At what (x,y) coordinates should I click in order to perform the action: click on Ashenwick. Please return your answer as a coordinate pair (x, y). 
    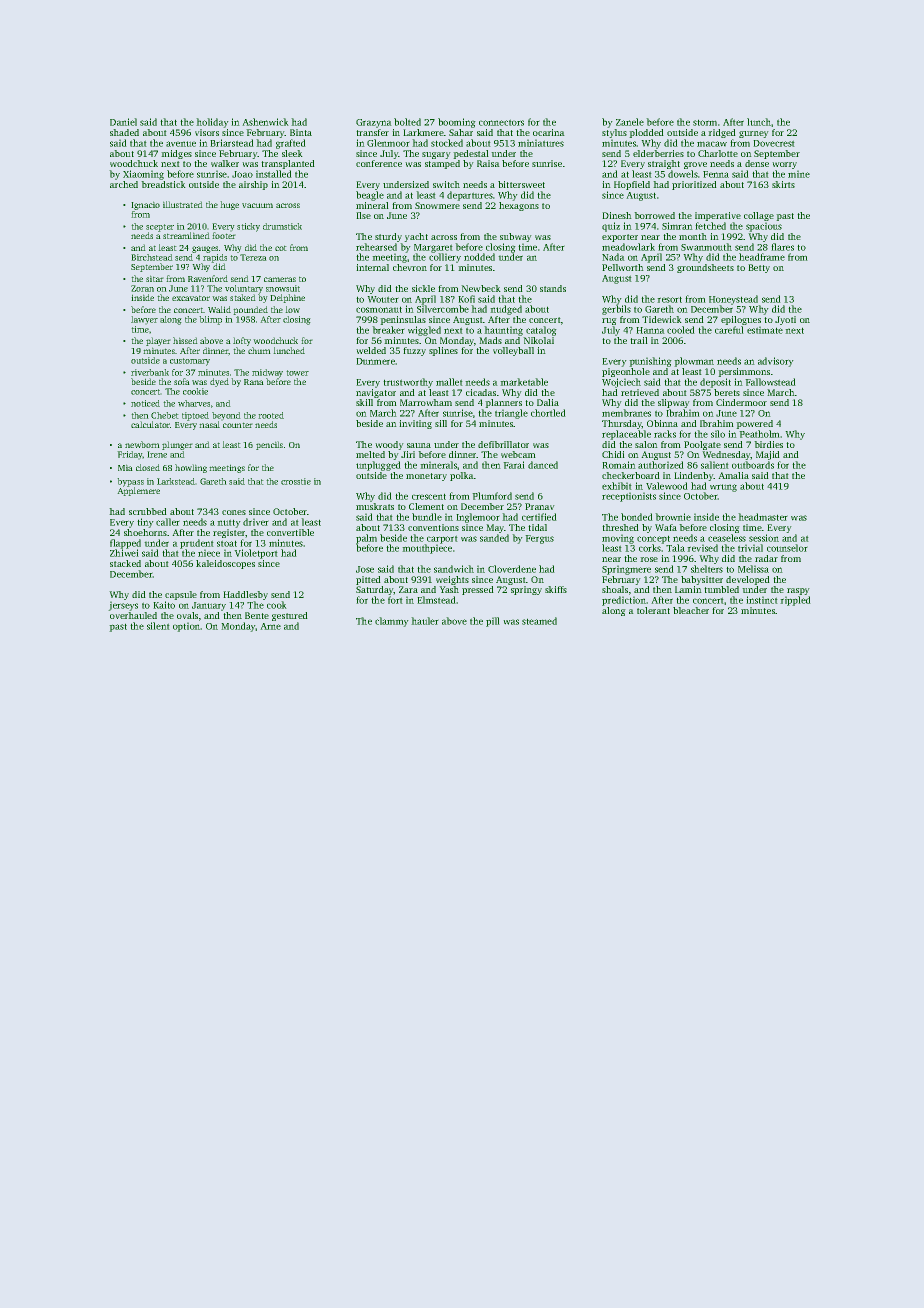
    Looking at the image, I should click on (265, 122).
